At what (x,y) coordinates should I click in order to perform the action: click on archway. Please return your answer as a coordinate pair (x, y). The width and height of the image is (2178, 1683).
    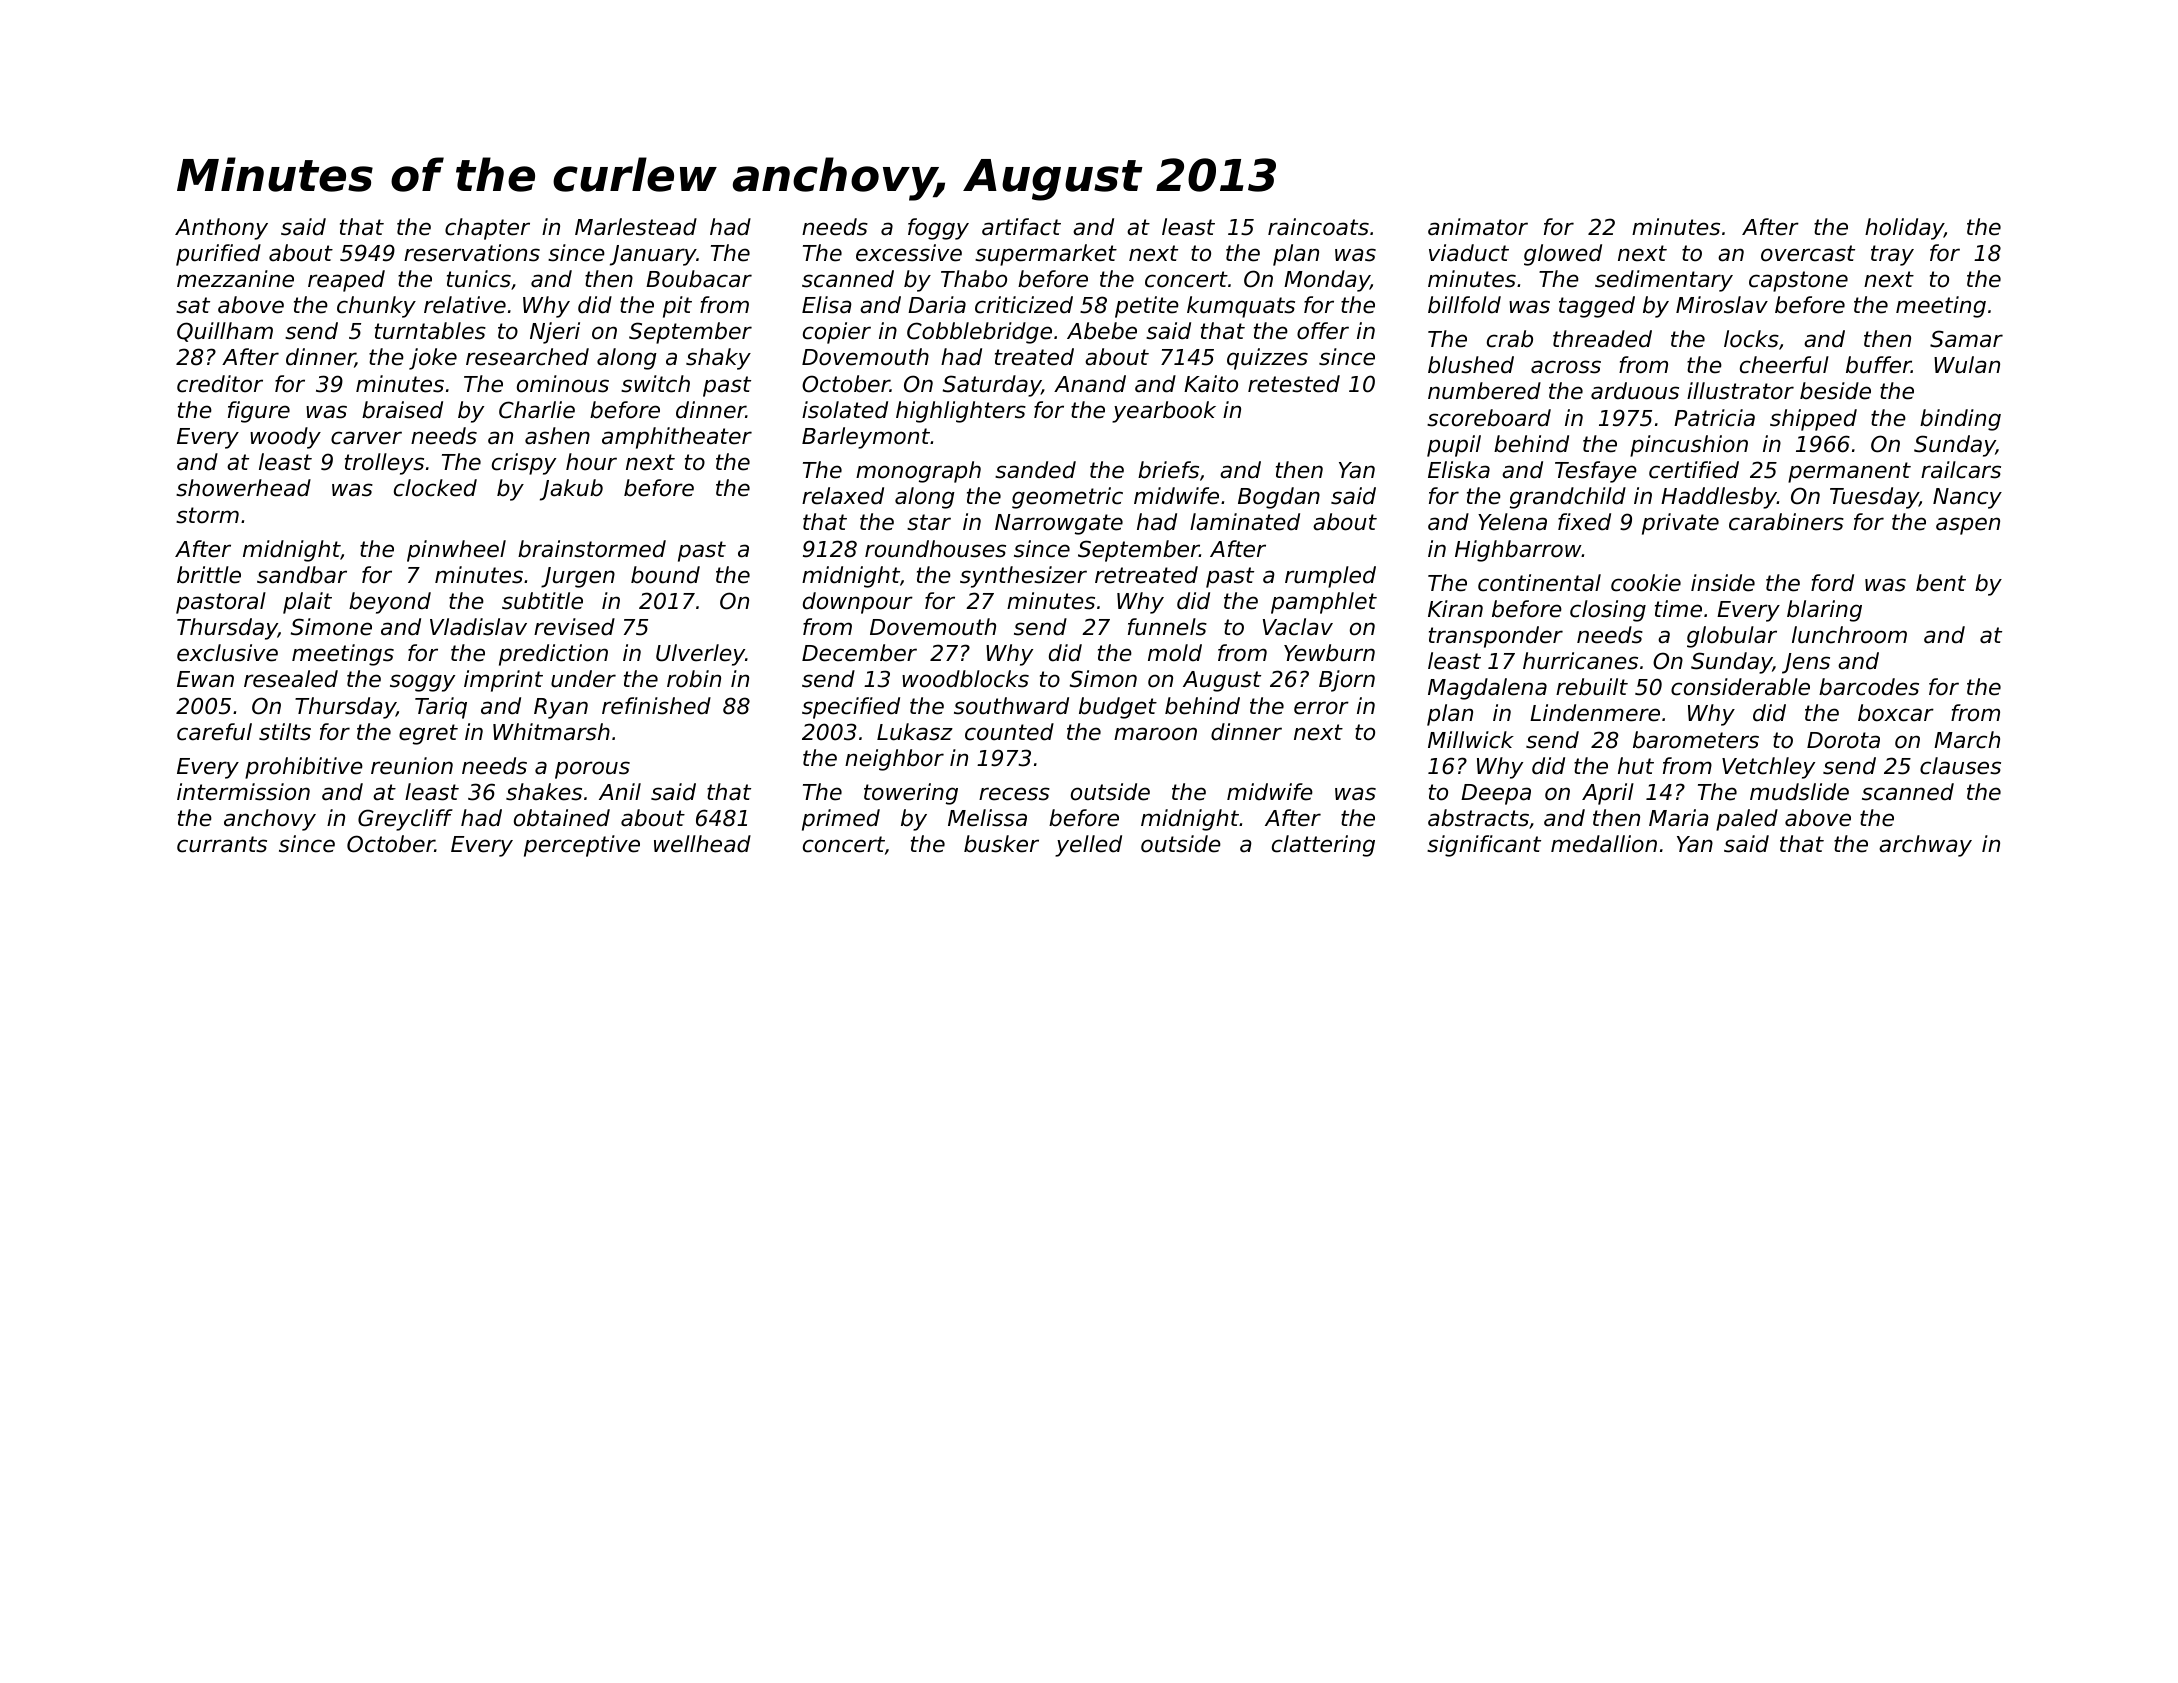
    Looking at the image, I should click on (1925, 846).
